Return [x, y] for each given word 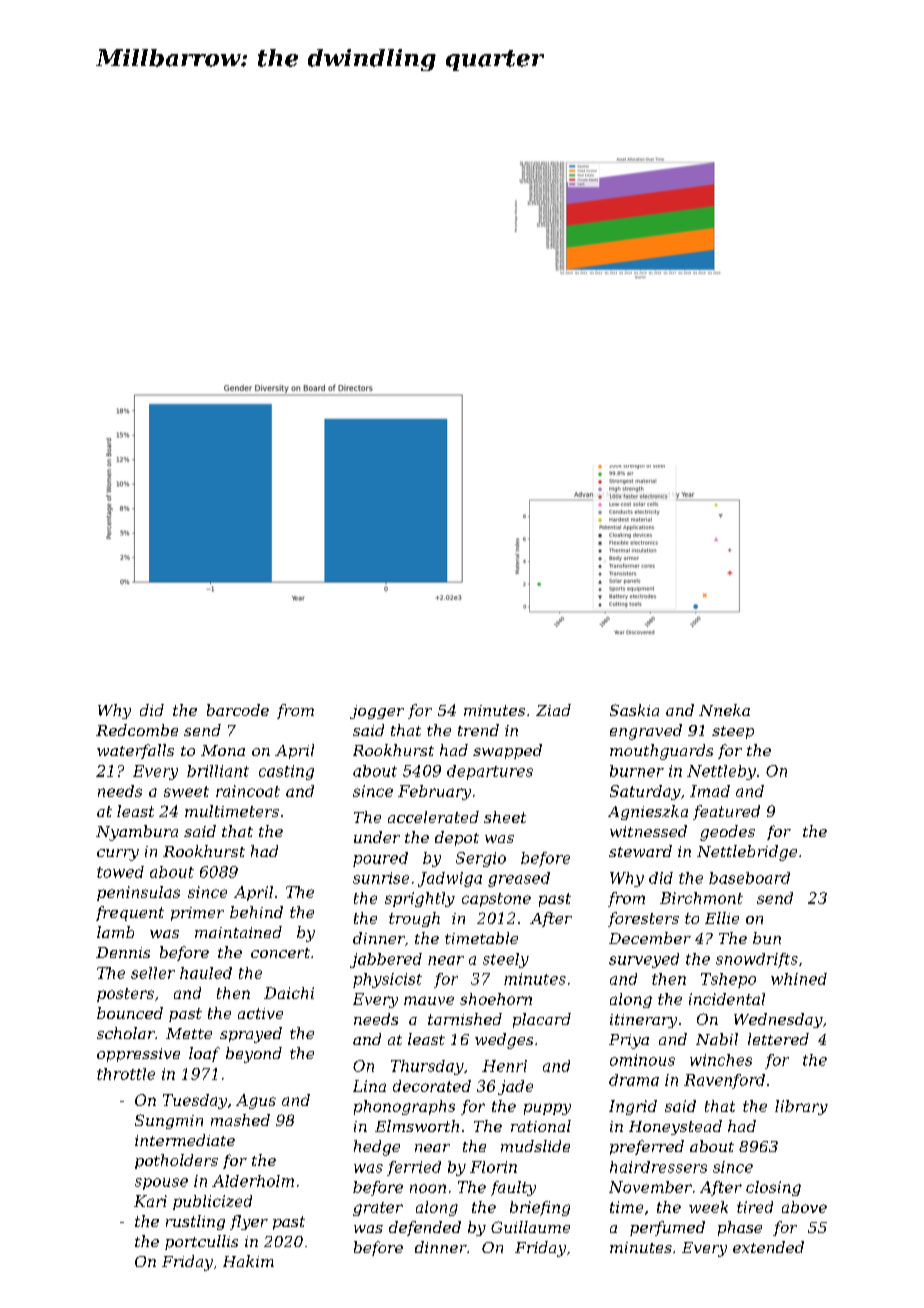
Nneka [724, 710]
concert [280, 953]
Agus [256, 1101]
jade [515, 1087]
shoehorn [496, 999]
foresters [643, 919]
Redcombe [137, 730]
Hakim [248, 1261]
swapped [507, 751]
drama [634, 1080]
